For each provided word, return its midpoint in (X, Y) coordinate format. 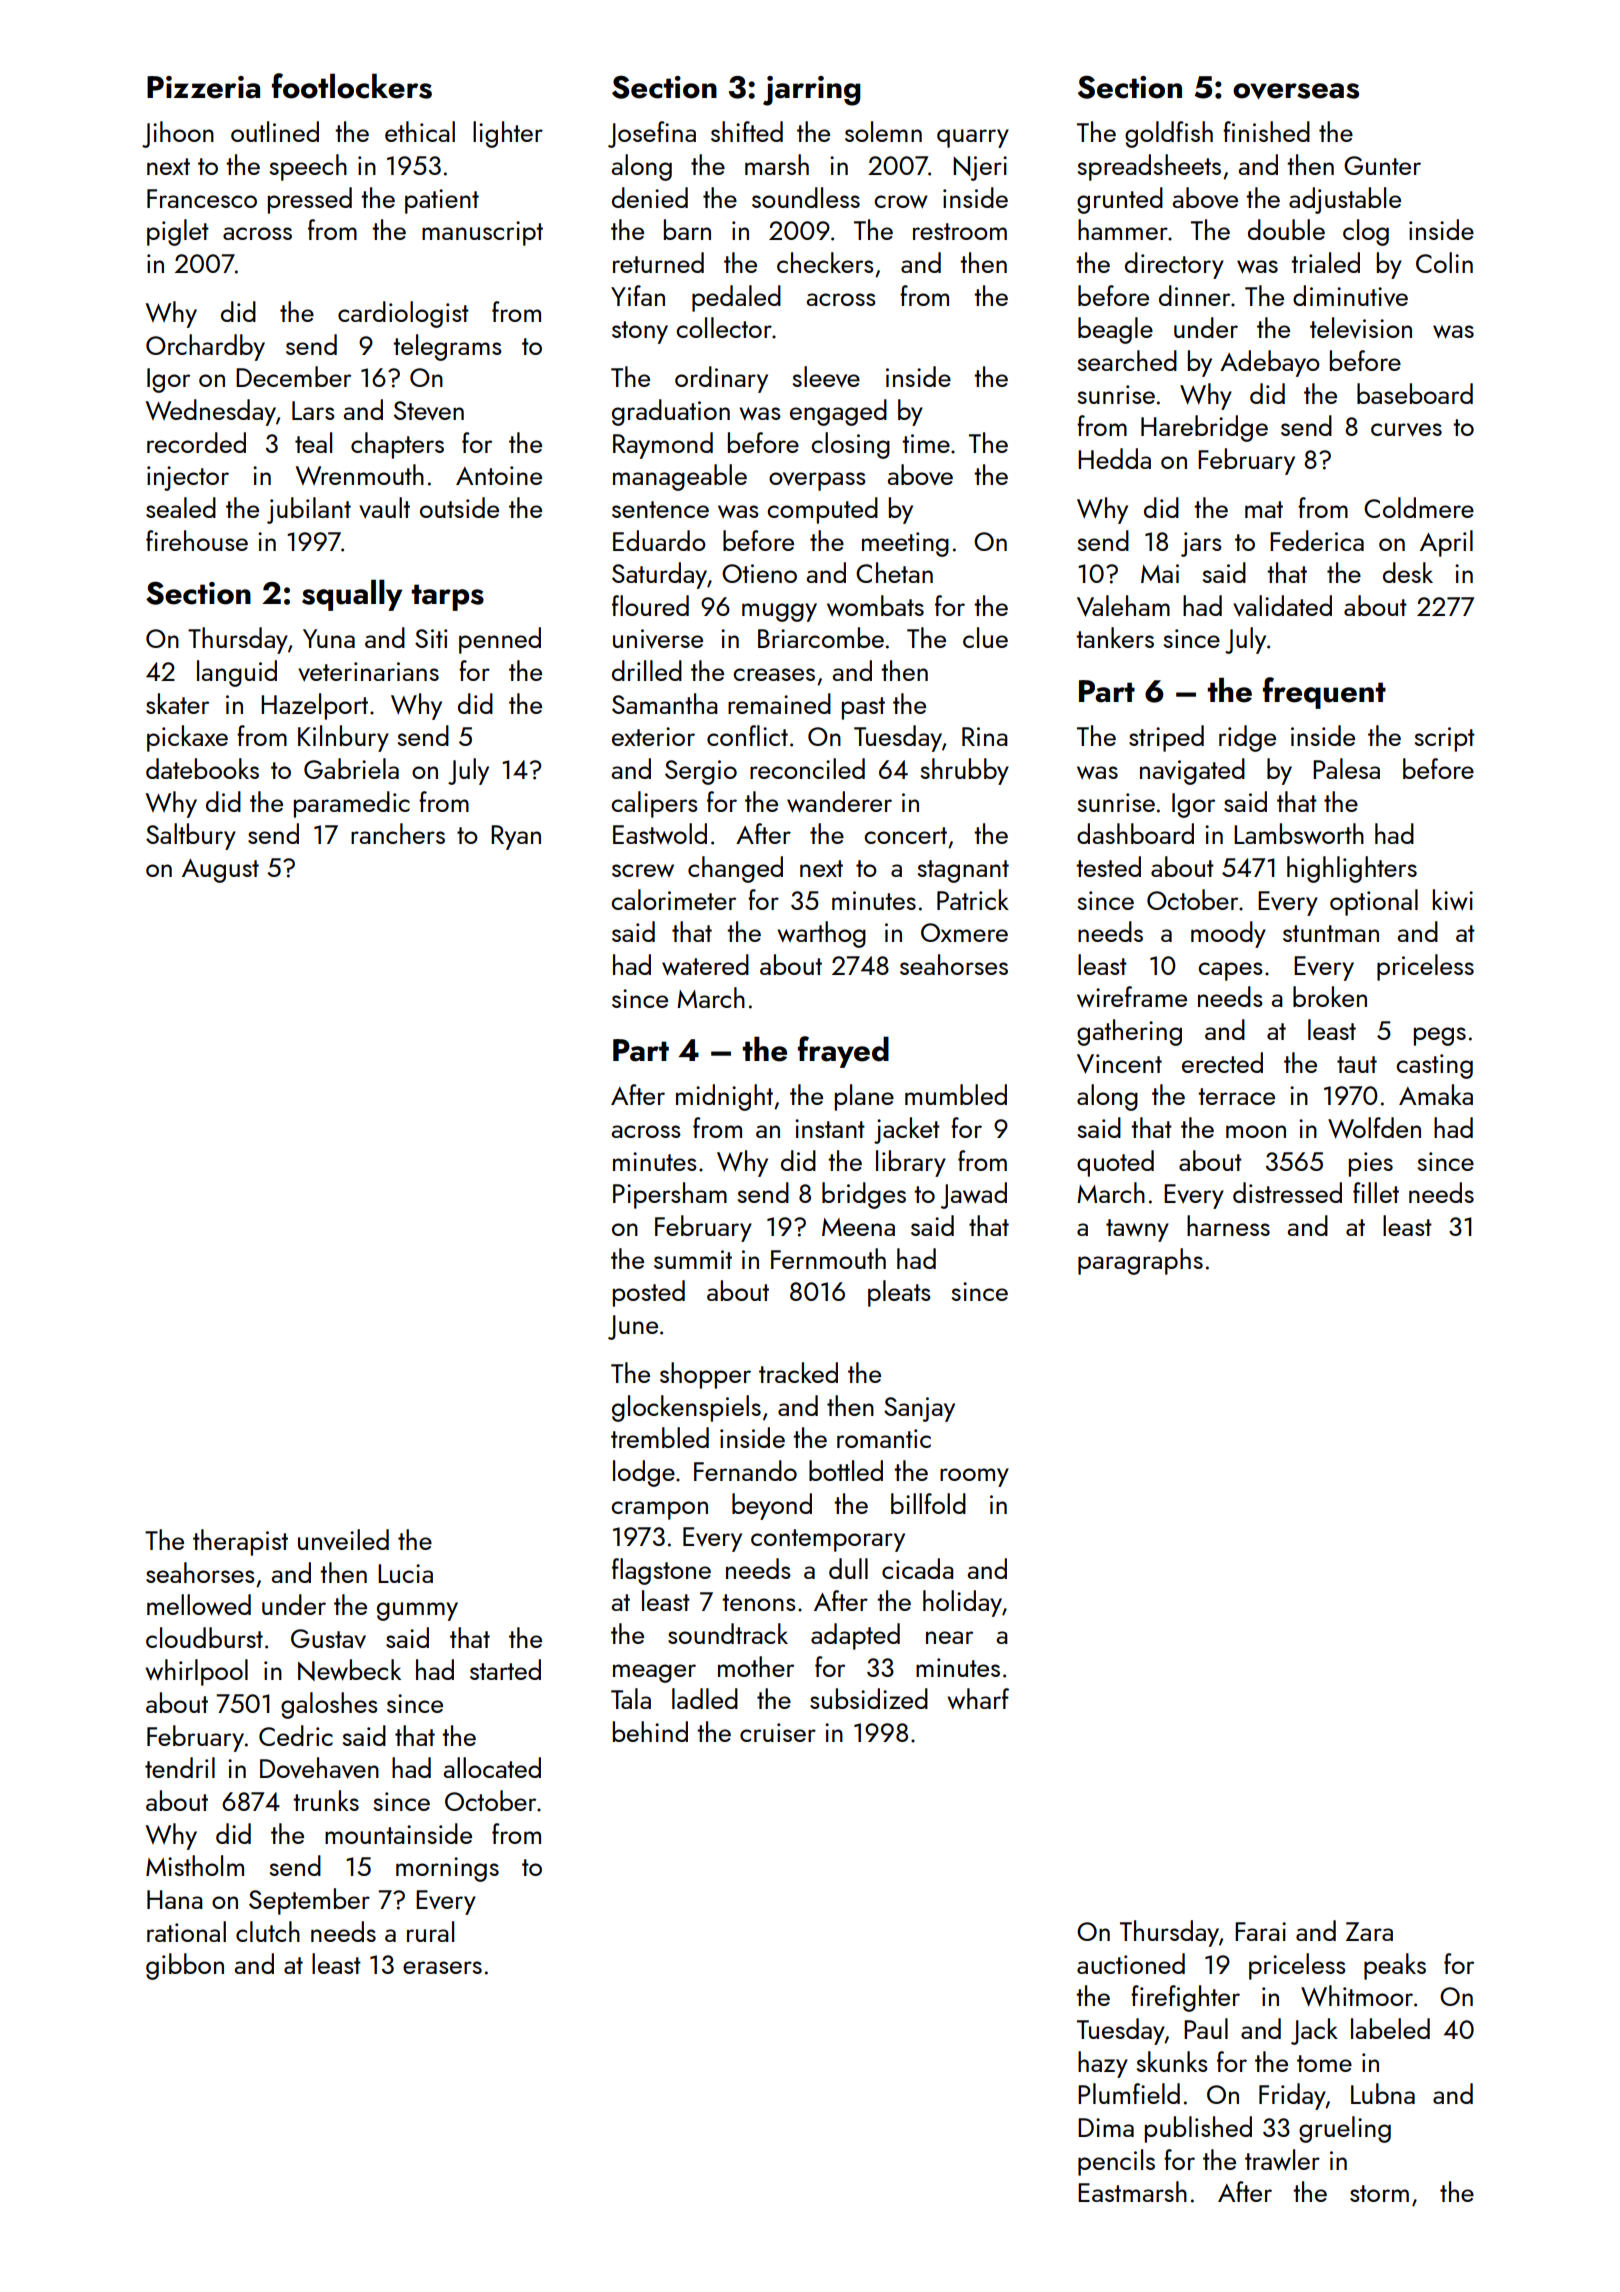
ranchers (398, 833)
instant (830, 1128)
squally (352, 595)
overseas (1296, 91)
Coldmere (1419, 507)
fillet (1376, 1192)
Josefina (652, 134)
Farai (1260, 1931)
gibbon (185, 1966)
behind (650, 1731)
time (926, 443)
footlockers (352, 86)
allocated (492, 1767)
